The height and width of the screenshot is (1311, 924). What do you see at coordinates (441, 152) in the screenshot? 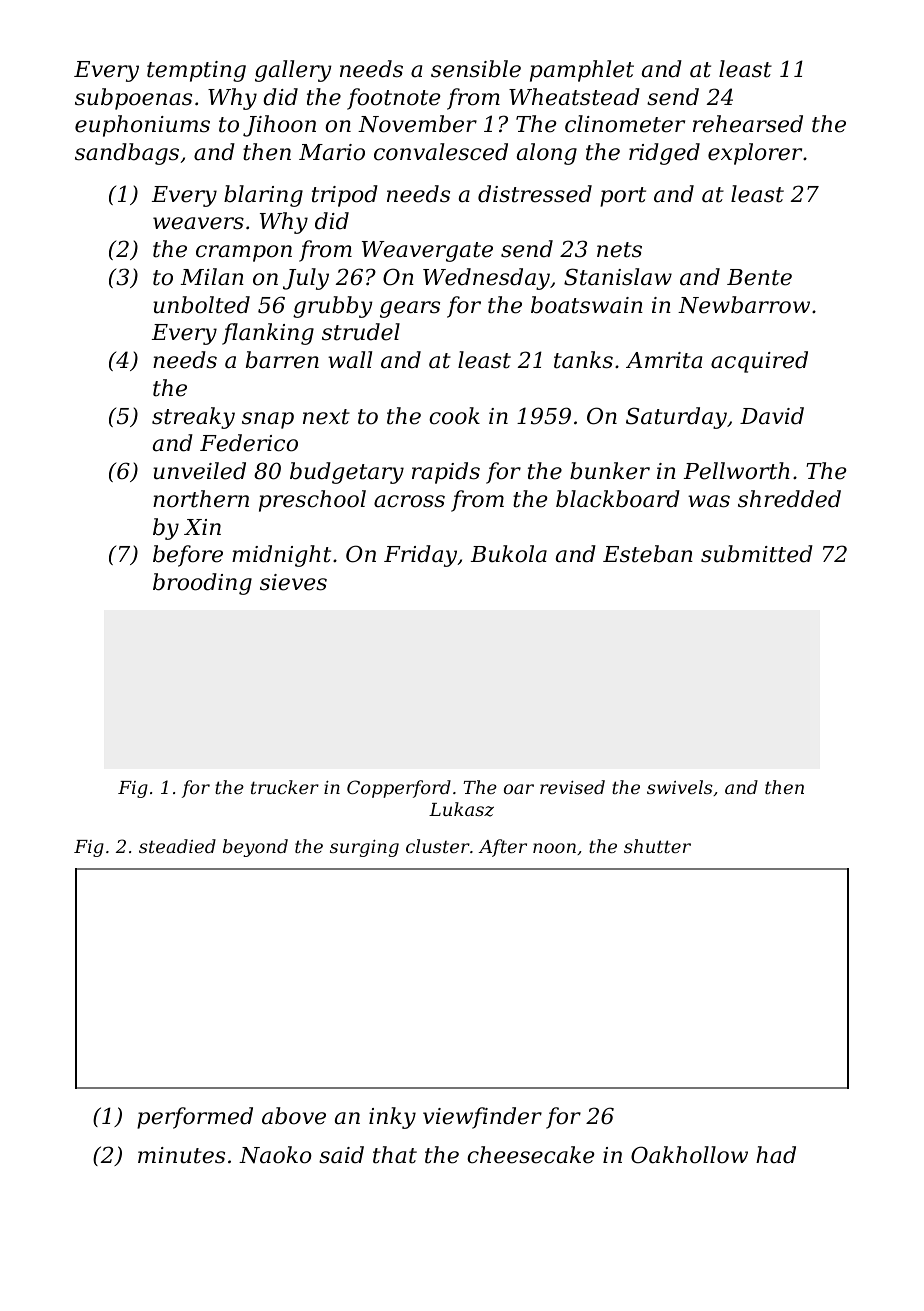
I see `convalesced` at bounding box center [441, 152].
